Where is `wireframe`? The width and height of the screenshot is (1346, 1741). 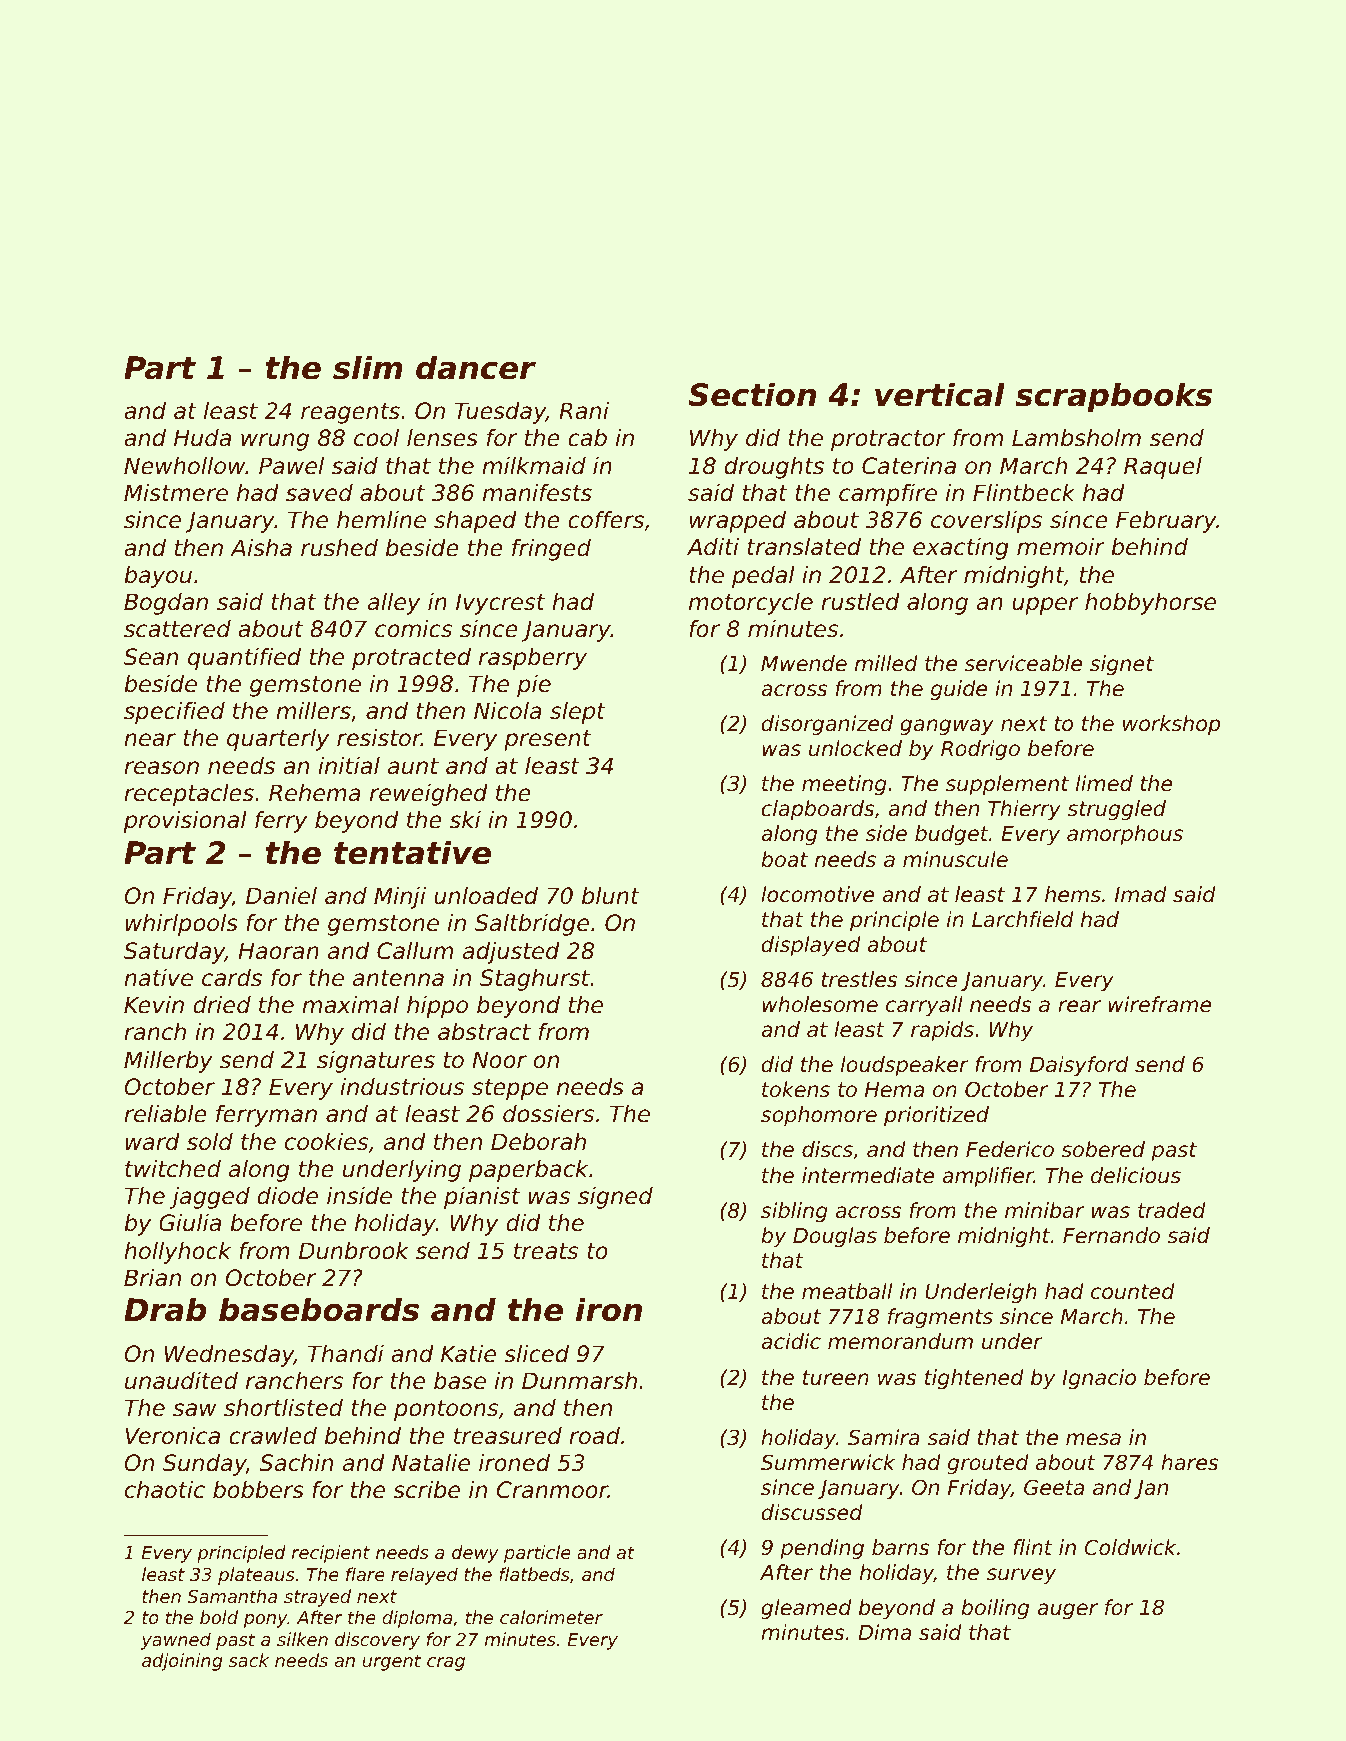
wireframe is located at coordinates (1160, 1004).
